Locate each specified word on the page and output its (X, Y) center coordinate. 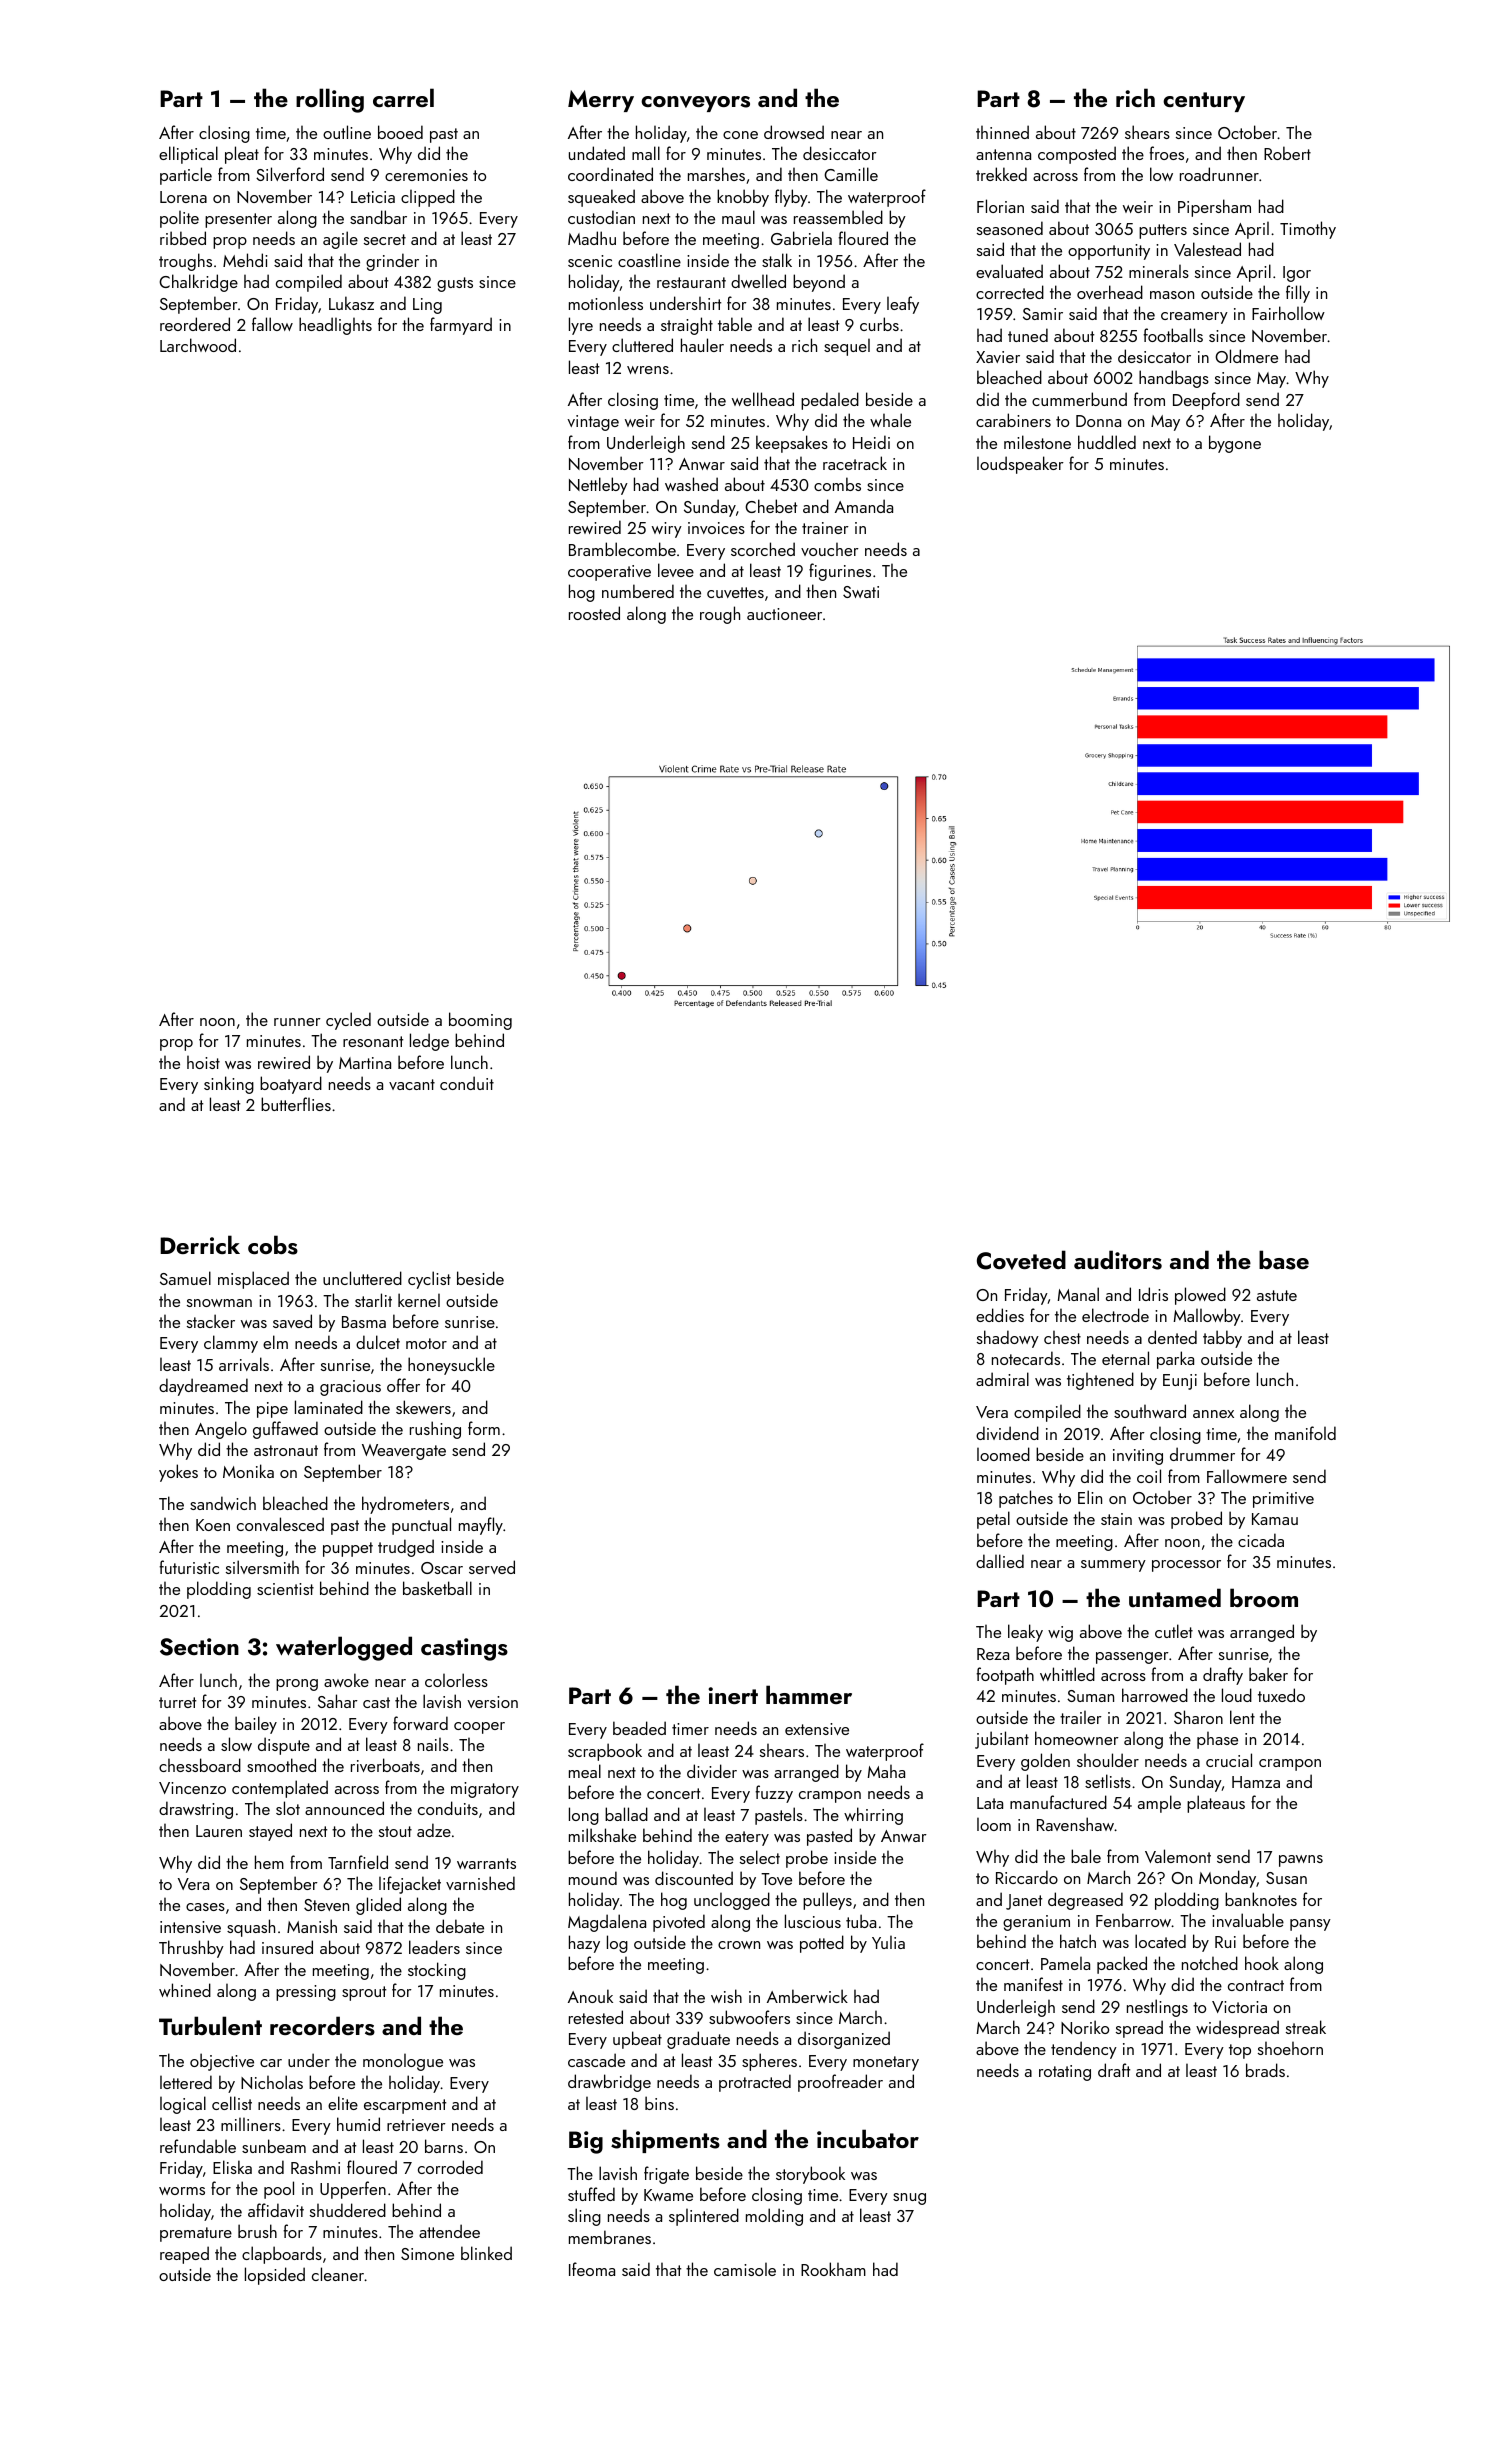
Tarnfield (358, 1862)
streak (1306, 2027)
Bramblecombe (622, 549)
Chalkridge (198, 283)
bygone (1235, 444)
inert (733, 1695)
